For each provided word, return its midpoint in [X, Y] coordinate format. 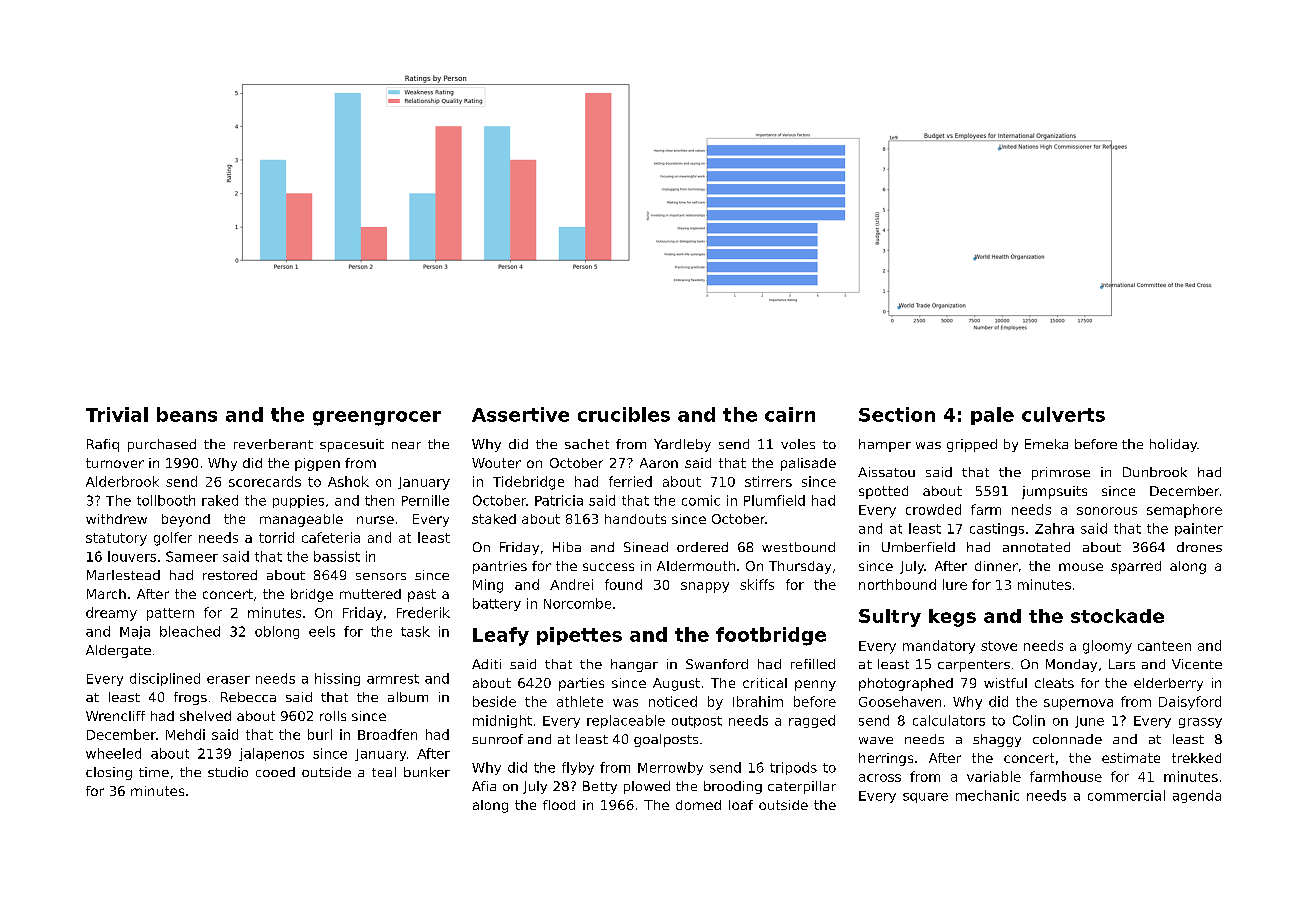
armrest [393, 679]
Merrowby [670, 768]
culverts [1063, 414]
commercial [1126, 795]
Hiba [567, 547]
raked [220, 500]
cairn [790, 414]
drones [1199, 547]
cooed [275, 772]
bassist [337, 556]
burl [320, 734]
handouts [635, 519]
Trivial [117, 414]
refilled [813, 664]
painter [1199, 529]
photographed [906, 684]
